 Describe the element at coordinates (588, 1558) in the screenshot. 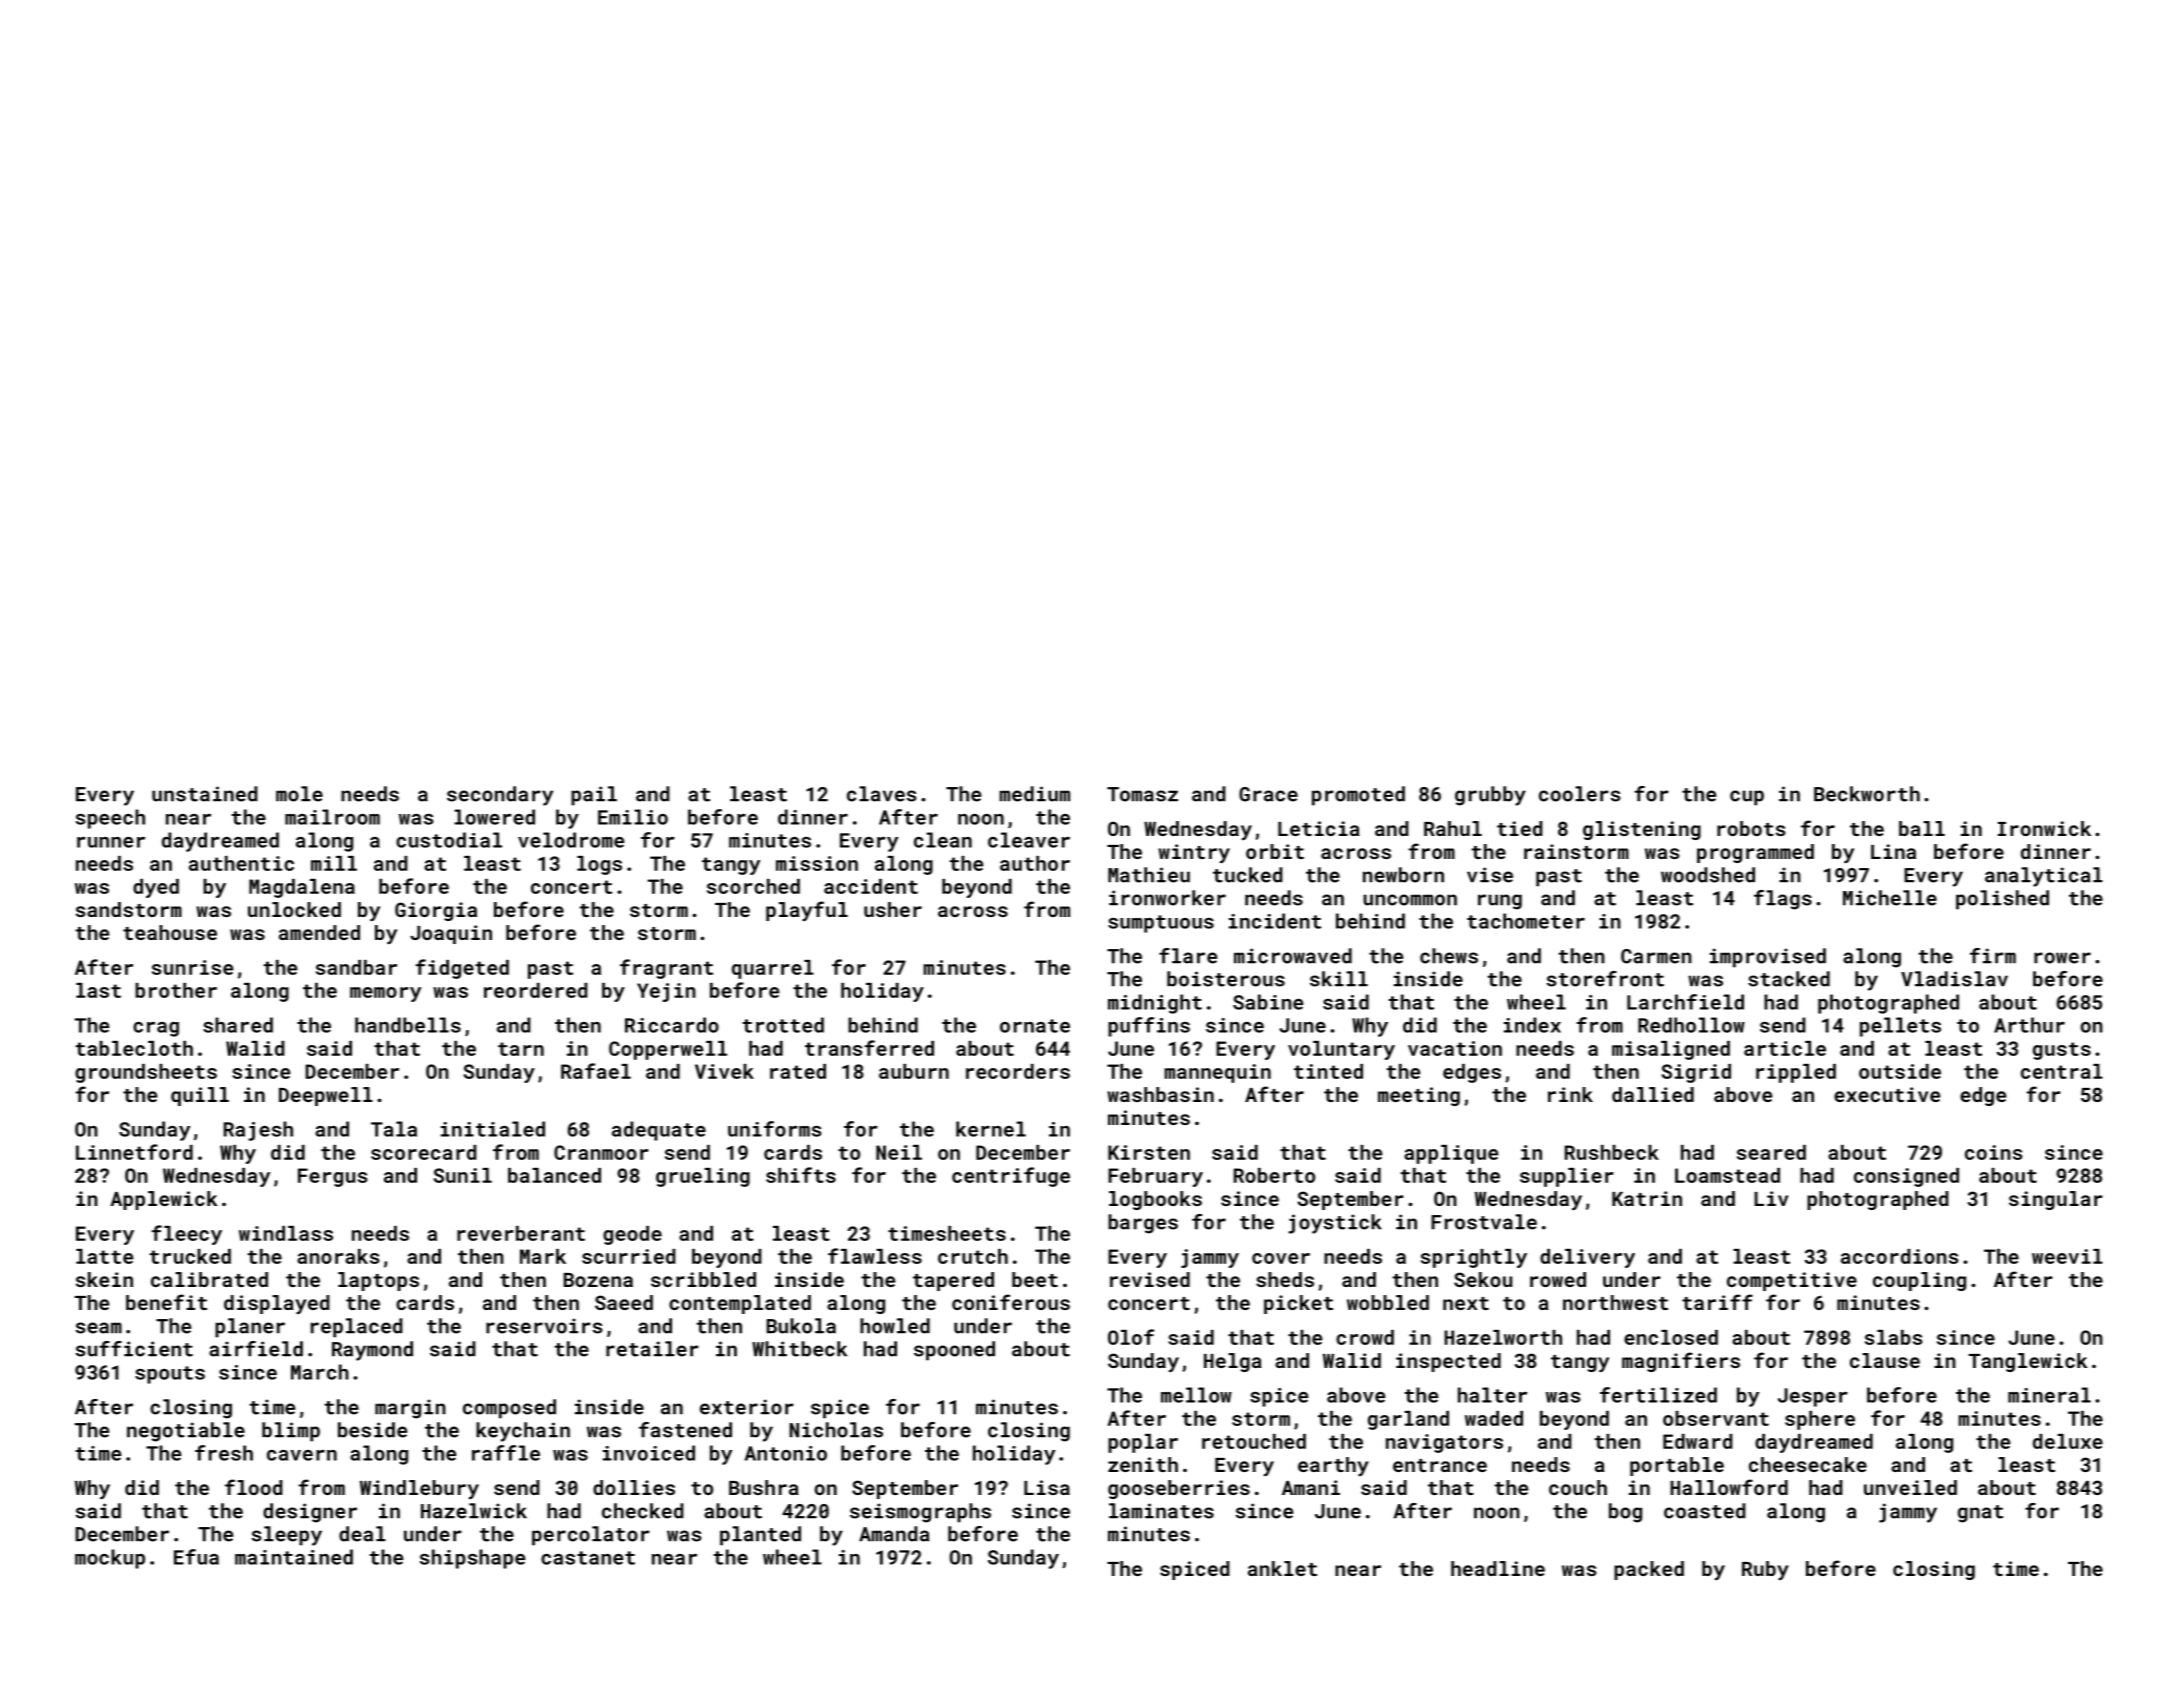

I see `castanet` at that location.
